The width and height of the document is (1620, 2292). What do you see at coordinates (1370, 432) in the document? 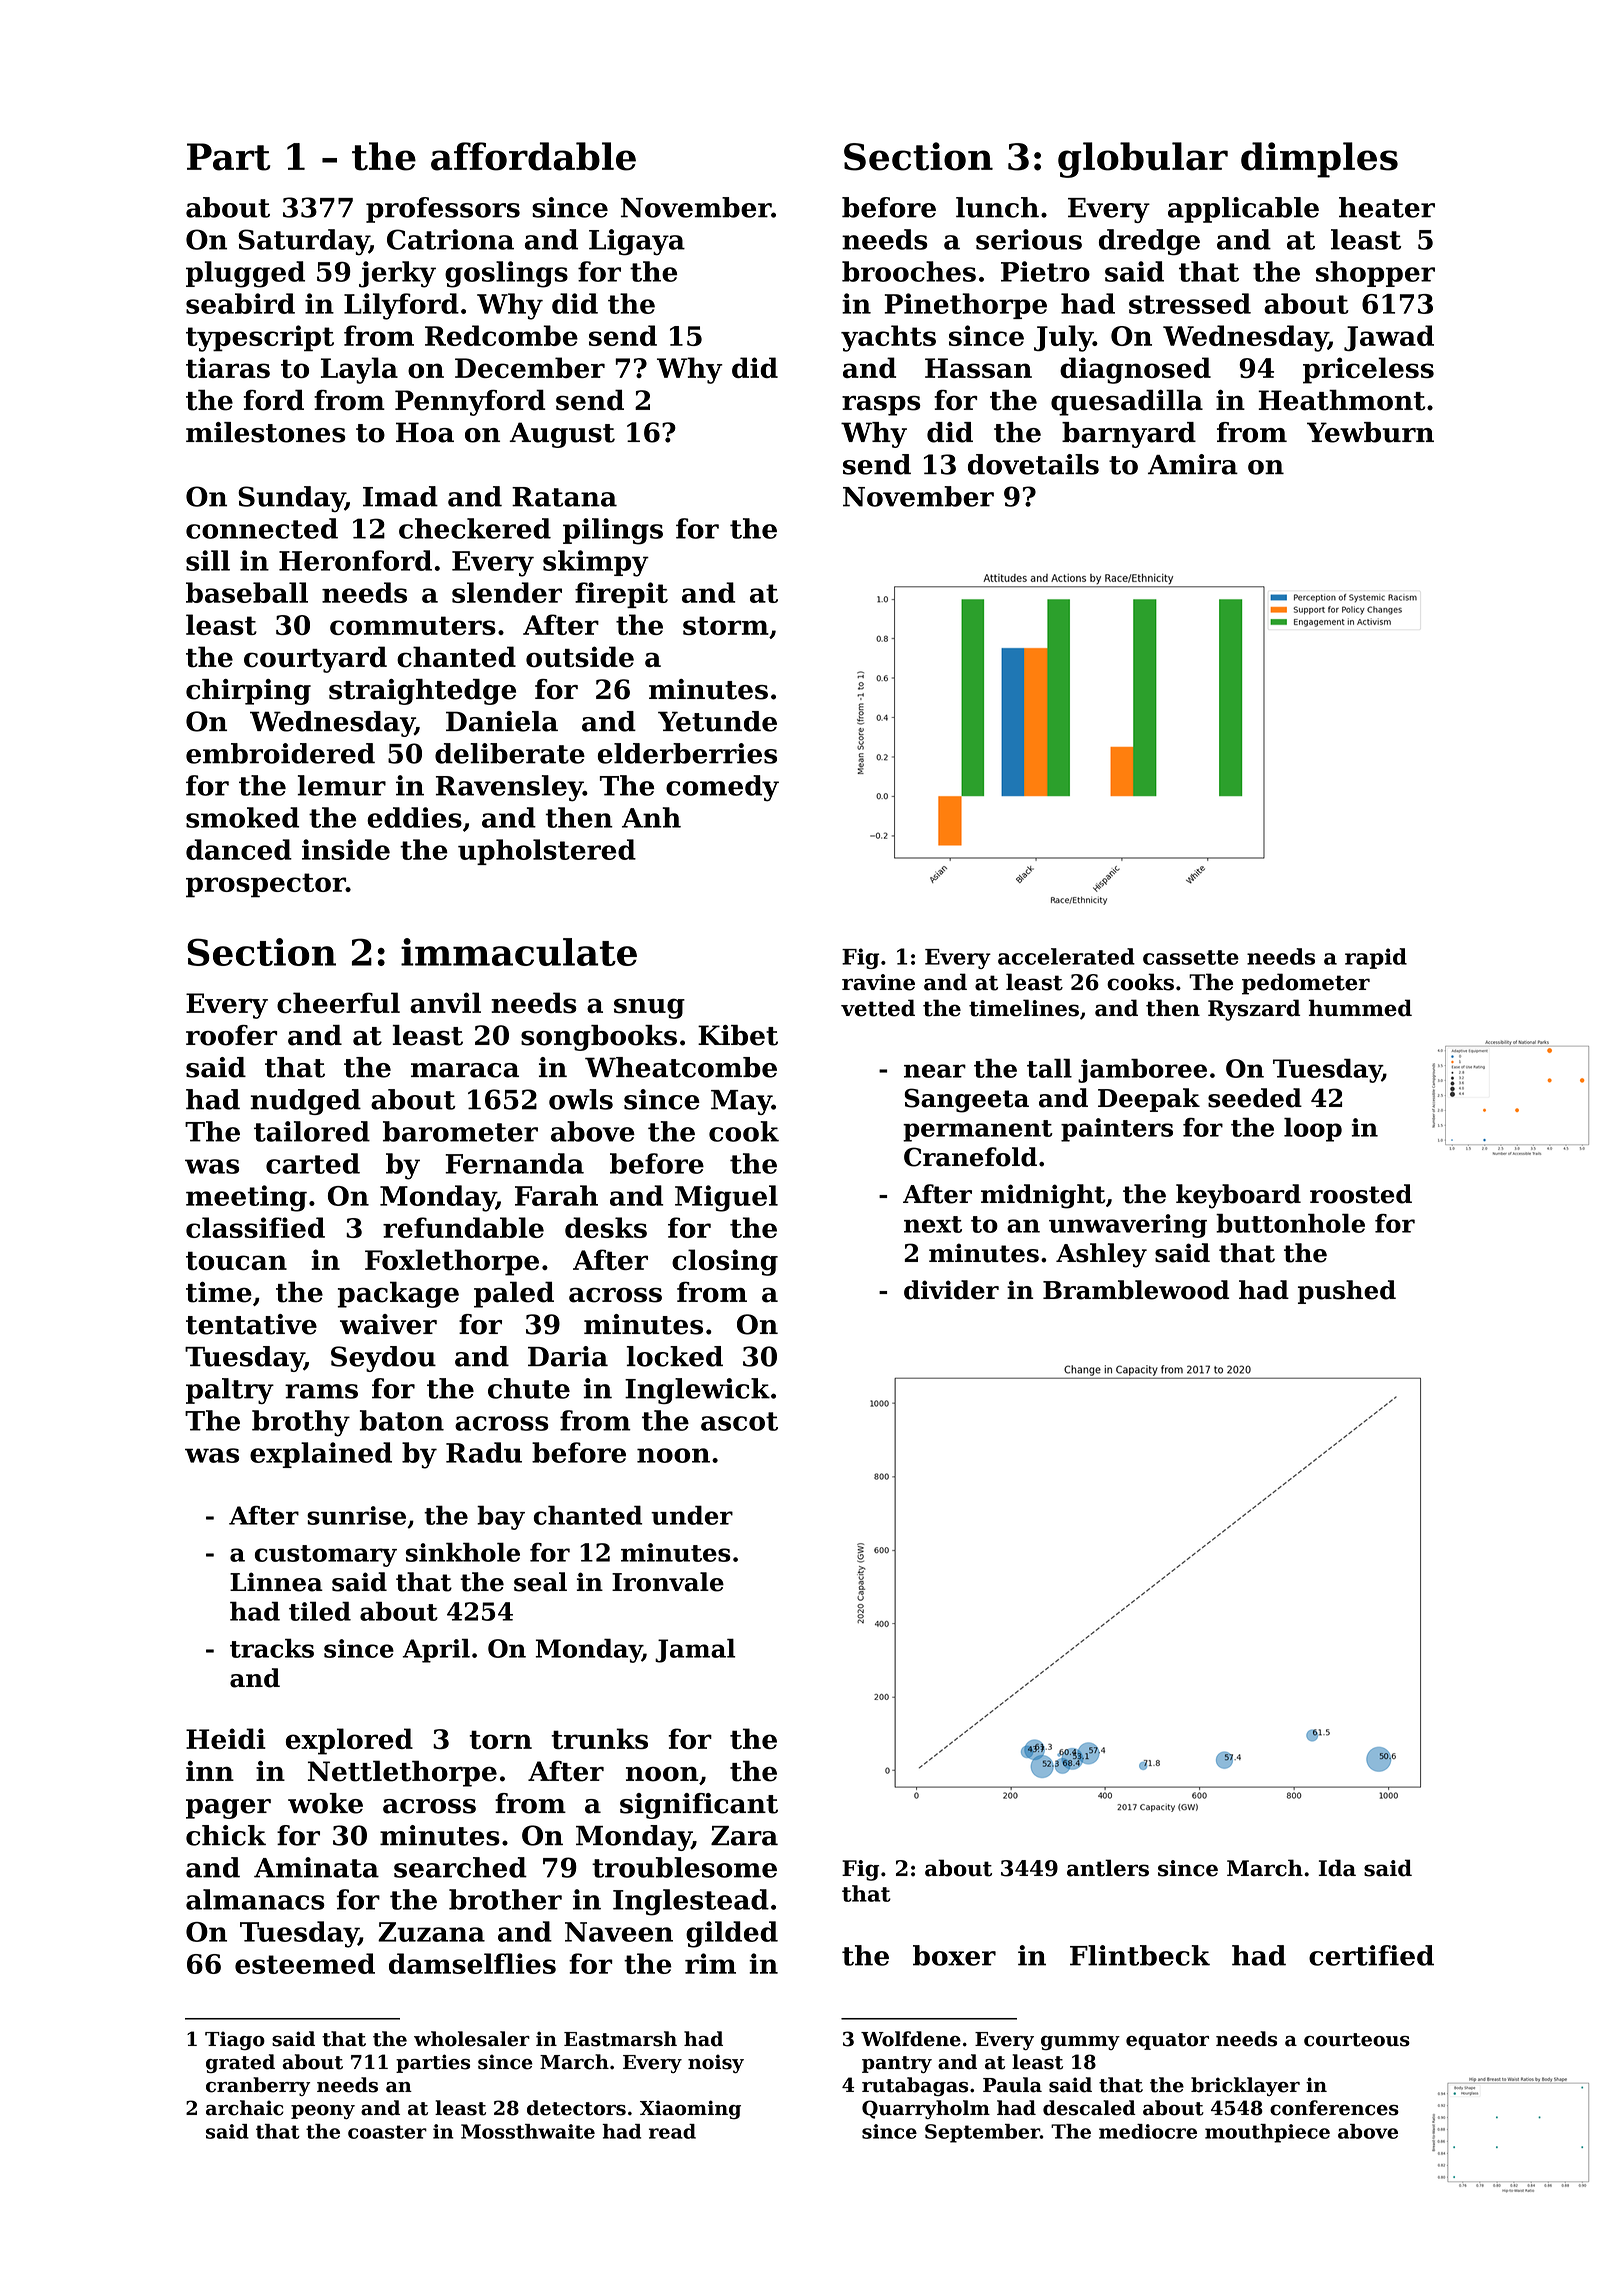
I see `Yewburn` at bounding box center [1370, 432].
